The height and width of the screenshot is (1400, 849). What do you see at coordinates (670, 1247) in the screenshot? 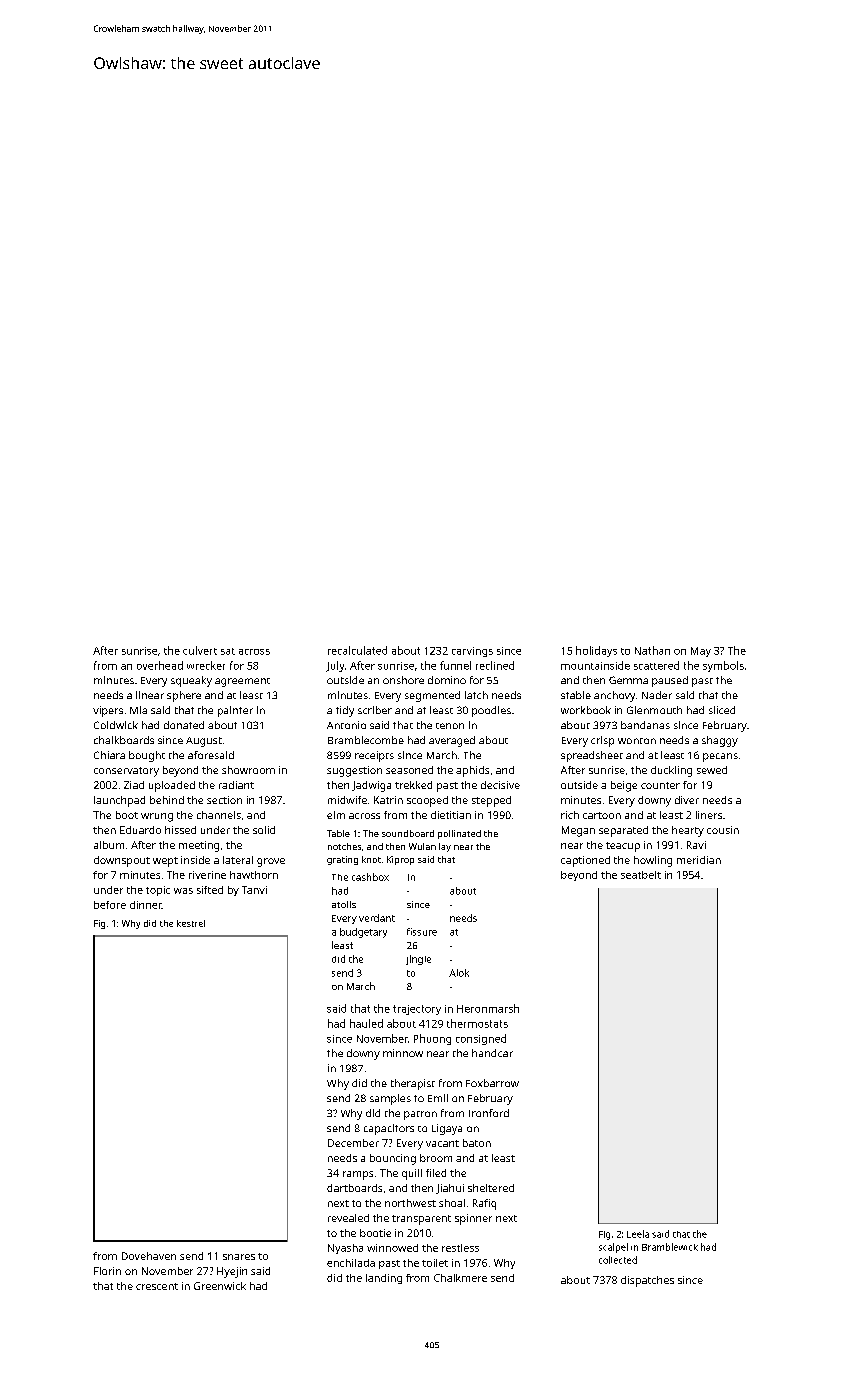
I see `Bramblewick` at bounding box center [670, 1247].
